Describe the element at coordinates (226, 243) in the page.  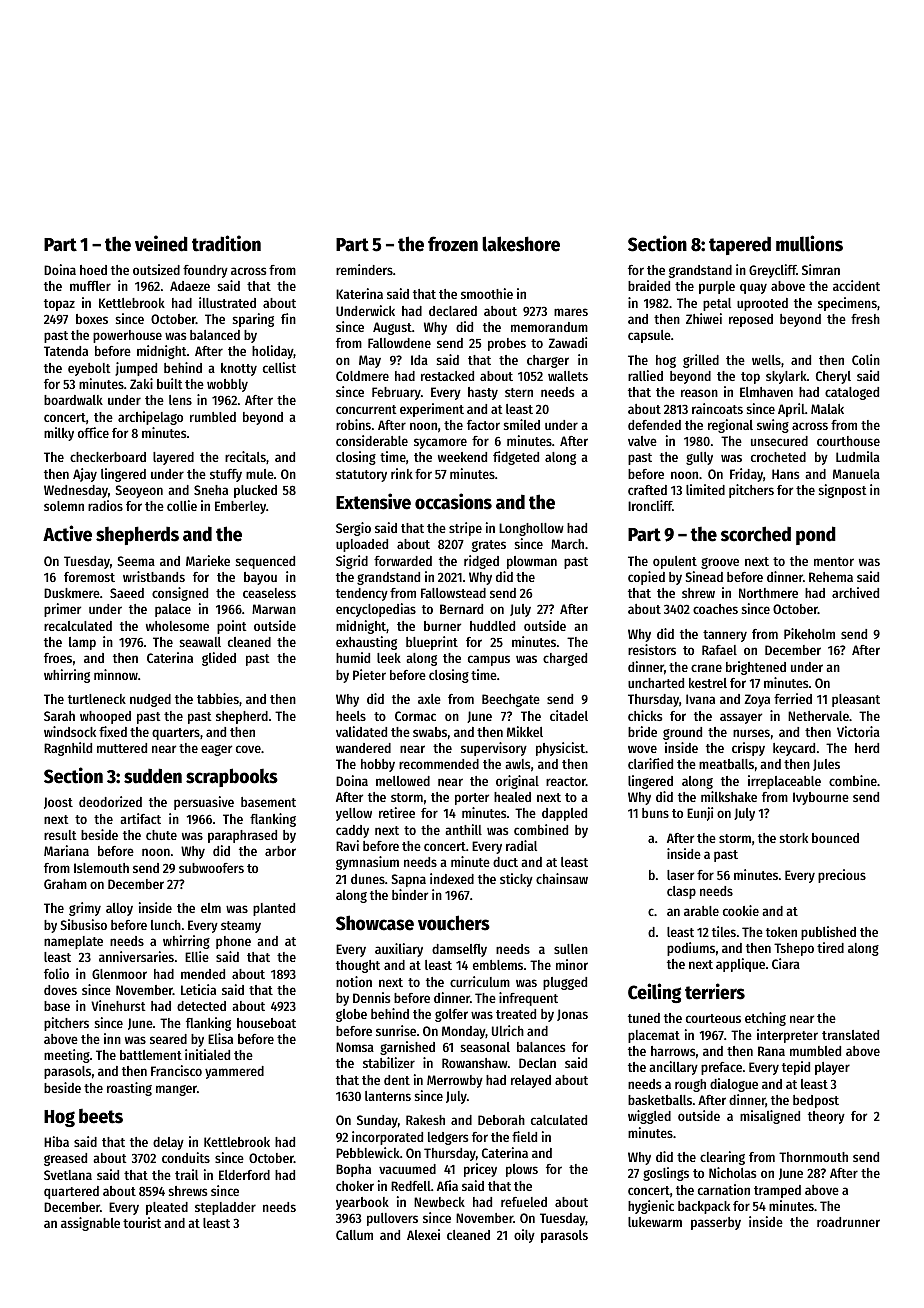
I see `tradition` at that location.
